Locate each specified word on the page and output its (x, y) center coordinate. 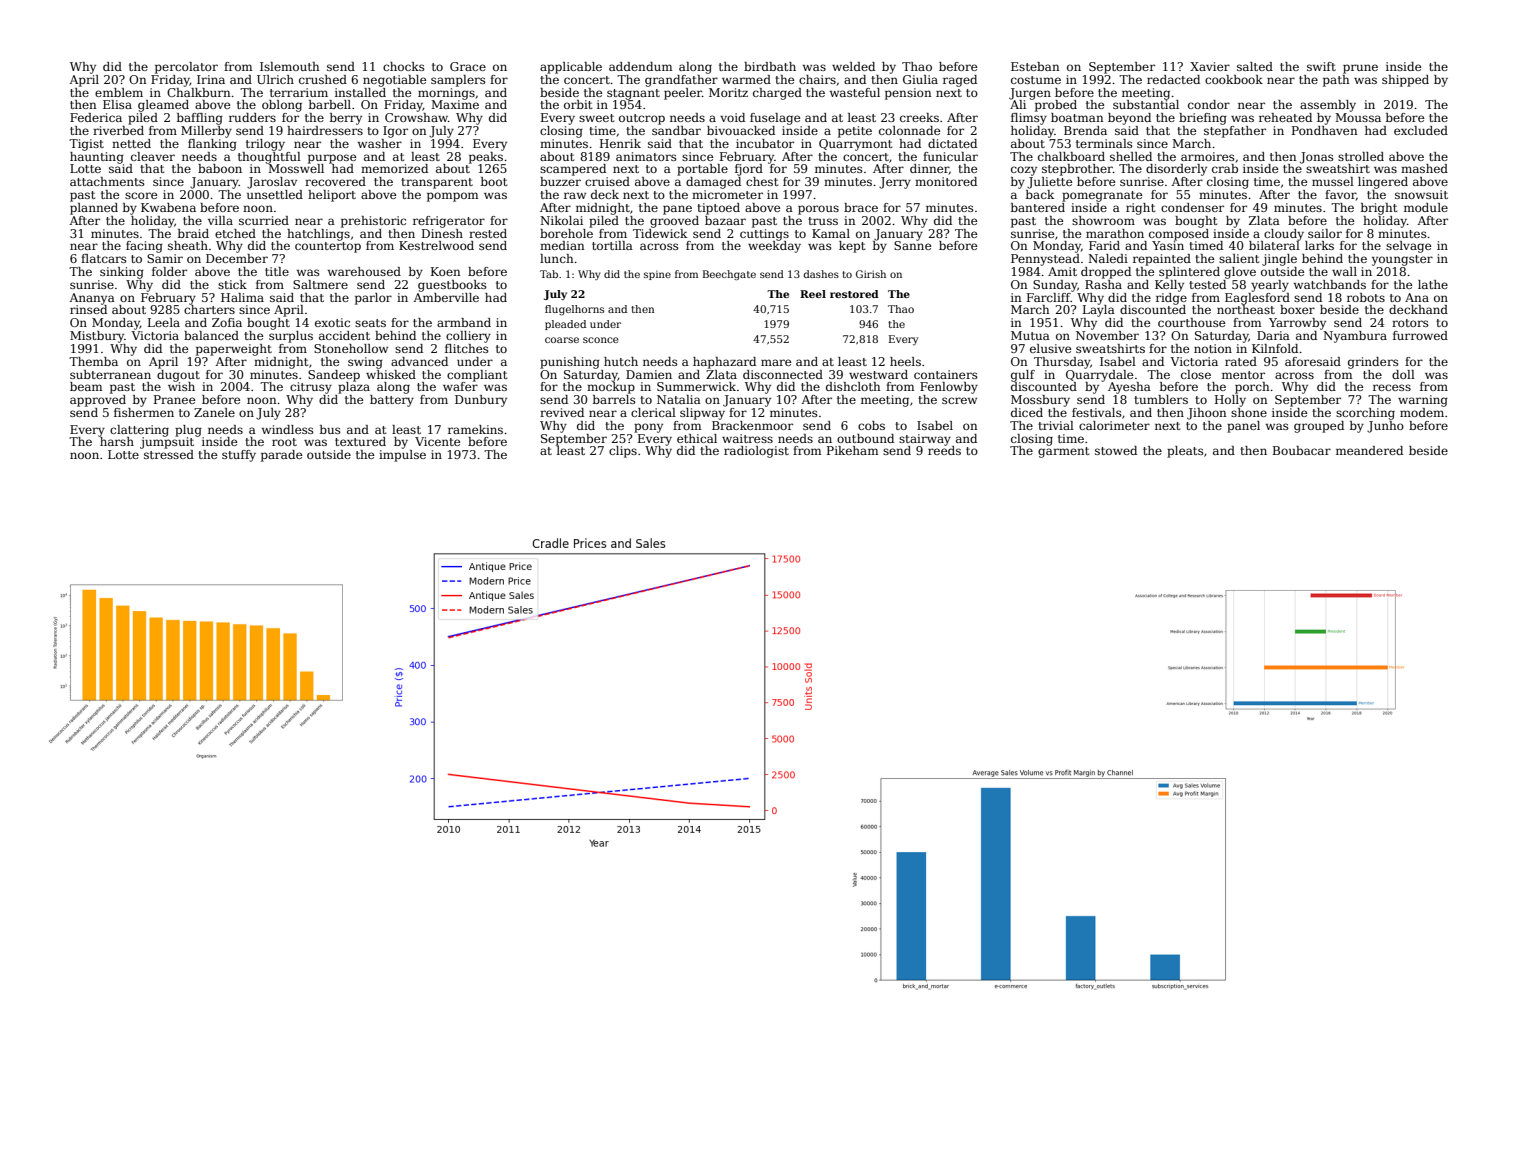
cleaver (153, 156)
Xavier (1210, 66)
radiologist (756, 452)
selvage (1408, 247)
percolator (186, 68)
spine (657, 275)
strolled (1361, 156)
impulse (402, 456)
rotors (1410, 323)
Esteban (1035, 66)
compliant (477, 376)
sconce (601, 340)
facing (144, 247)
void (732, 117)
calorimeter (1114, 425)
